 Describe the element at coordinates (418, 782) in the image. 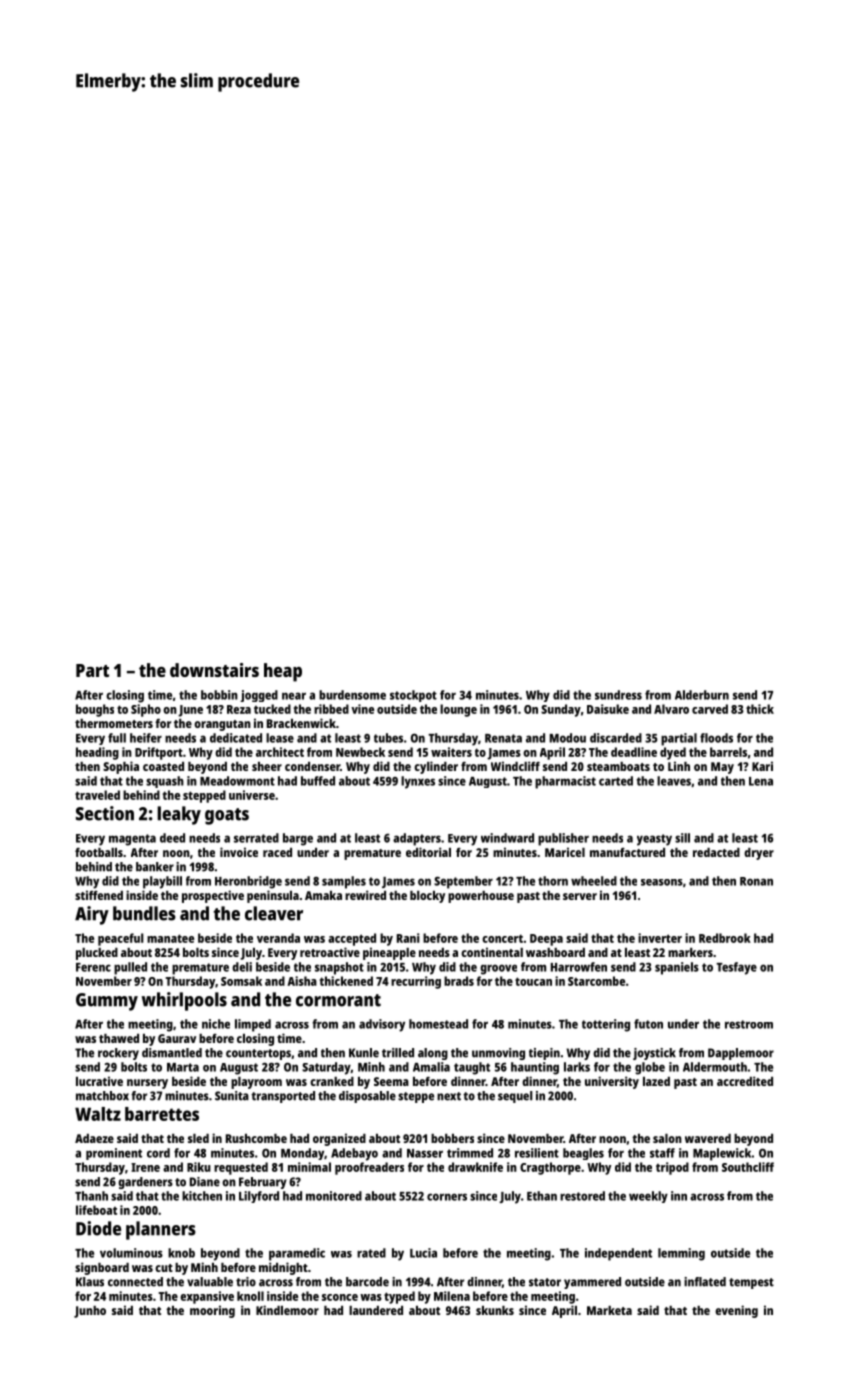

I see `lynxes` at that location.
